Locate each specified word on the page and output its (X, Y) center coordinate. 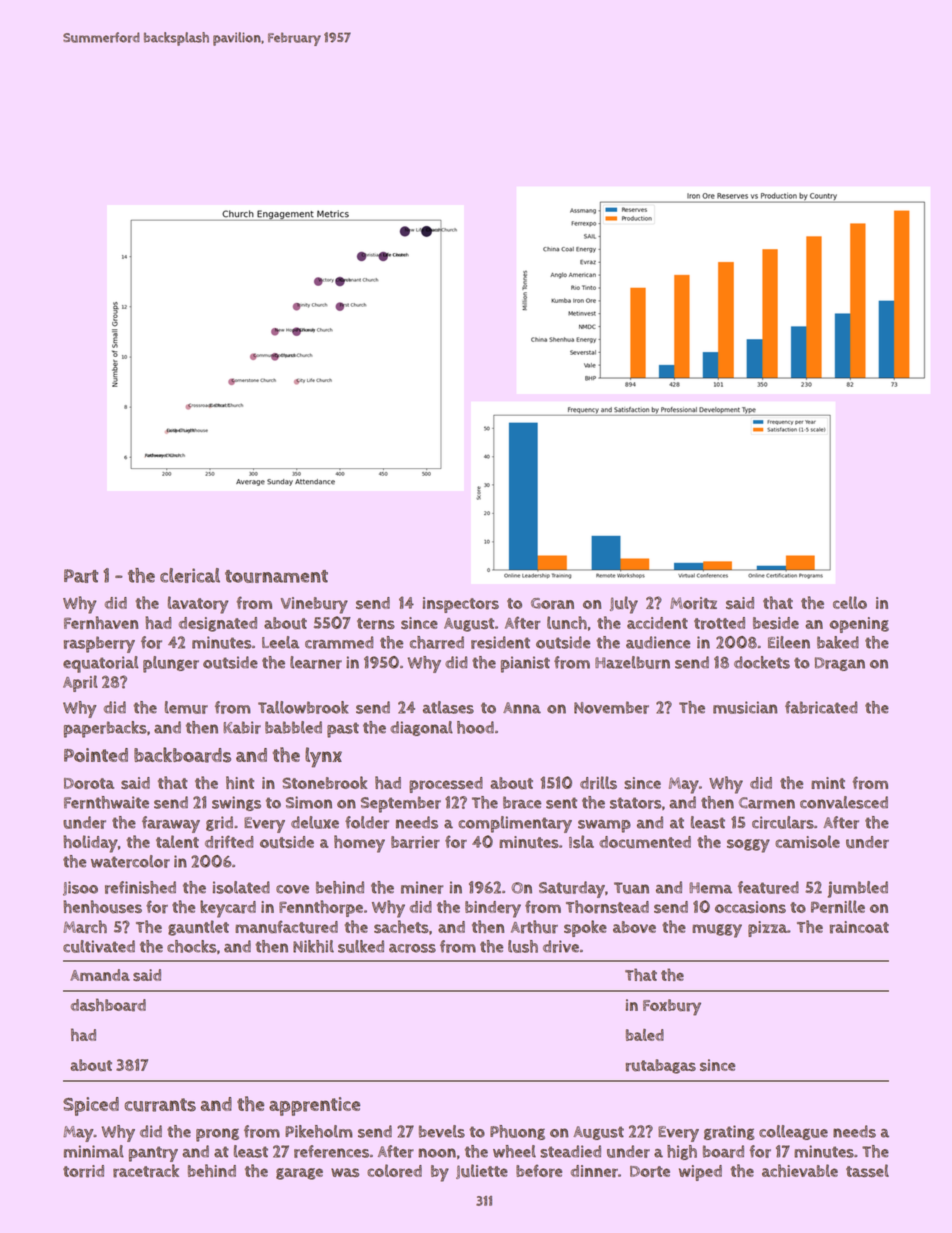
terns (376, 624)
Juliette (482, 1171)
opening (859, 625)
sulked (361, 946)
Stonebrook (324, 783)
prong (217, 1135)
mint (828, 783)
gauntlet (198, 928)
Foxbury (672, 1007)
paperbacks (105, 729)
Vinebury (314, 605)
